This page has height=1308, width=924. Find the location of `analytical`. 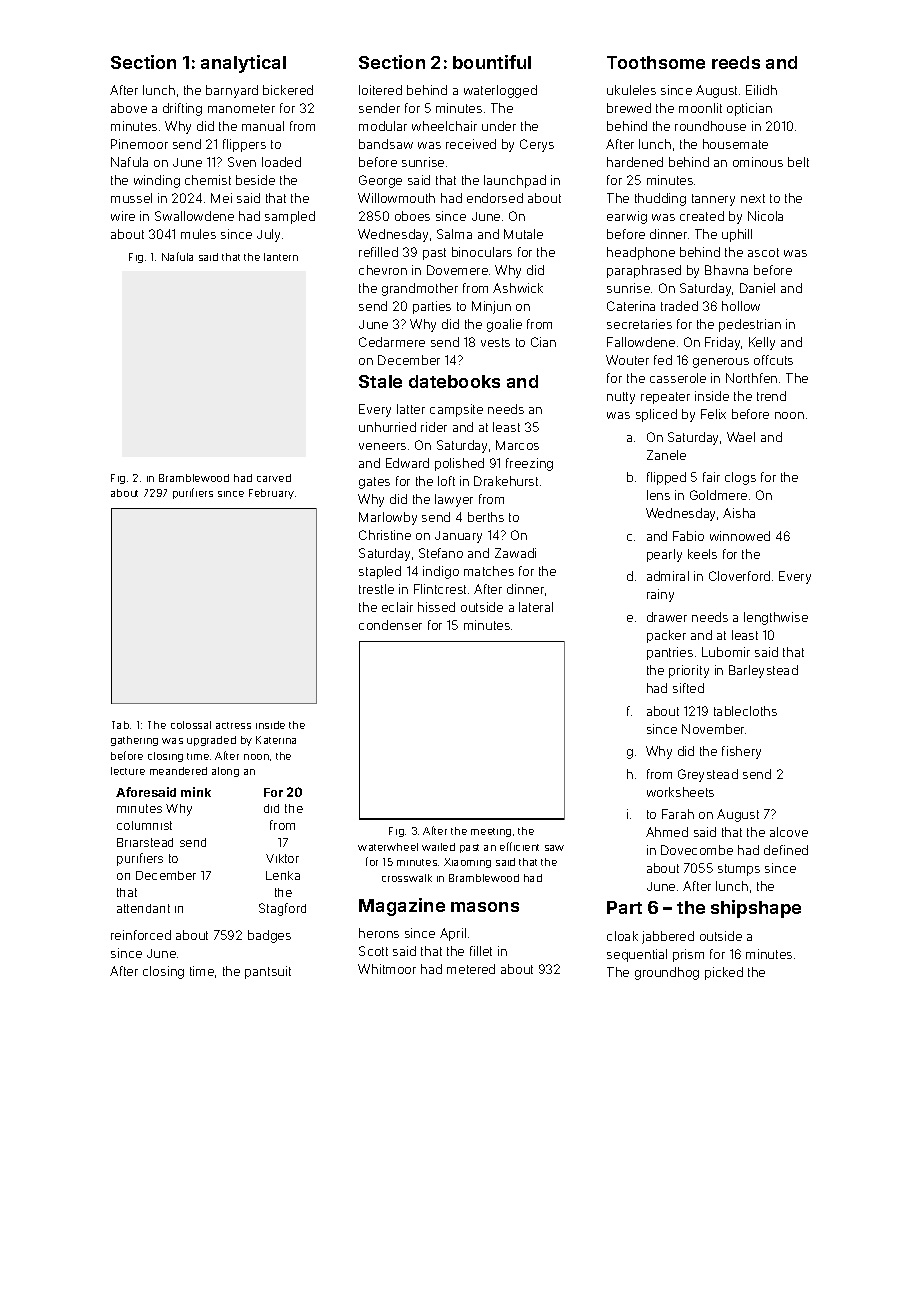

analytical is located at coordinates (243, 64).
